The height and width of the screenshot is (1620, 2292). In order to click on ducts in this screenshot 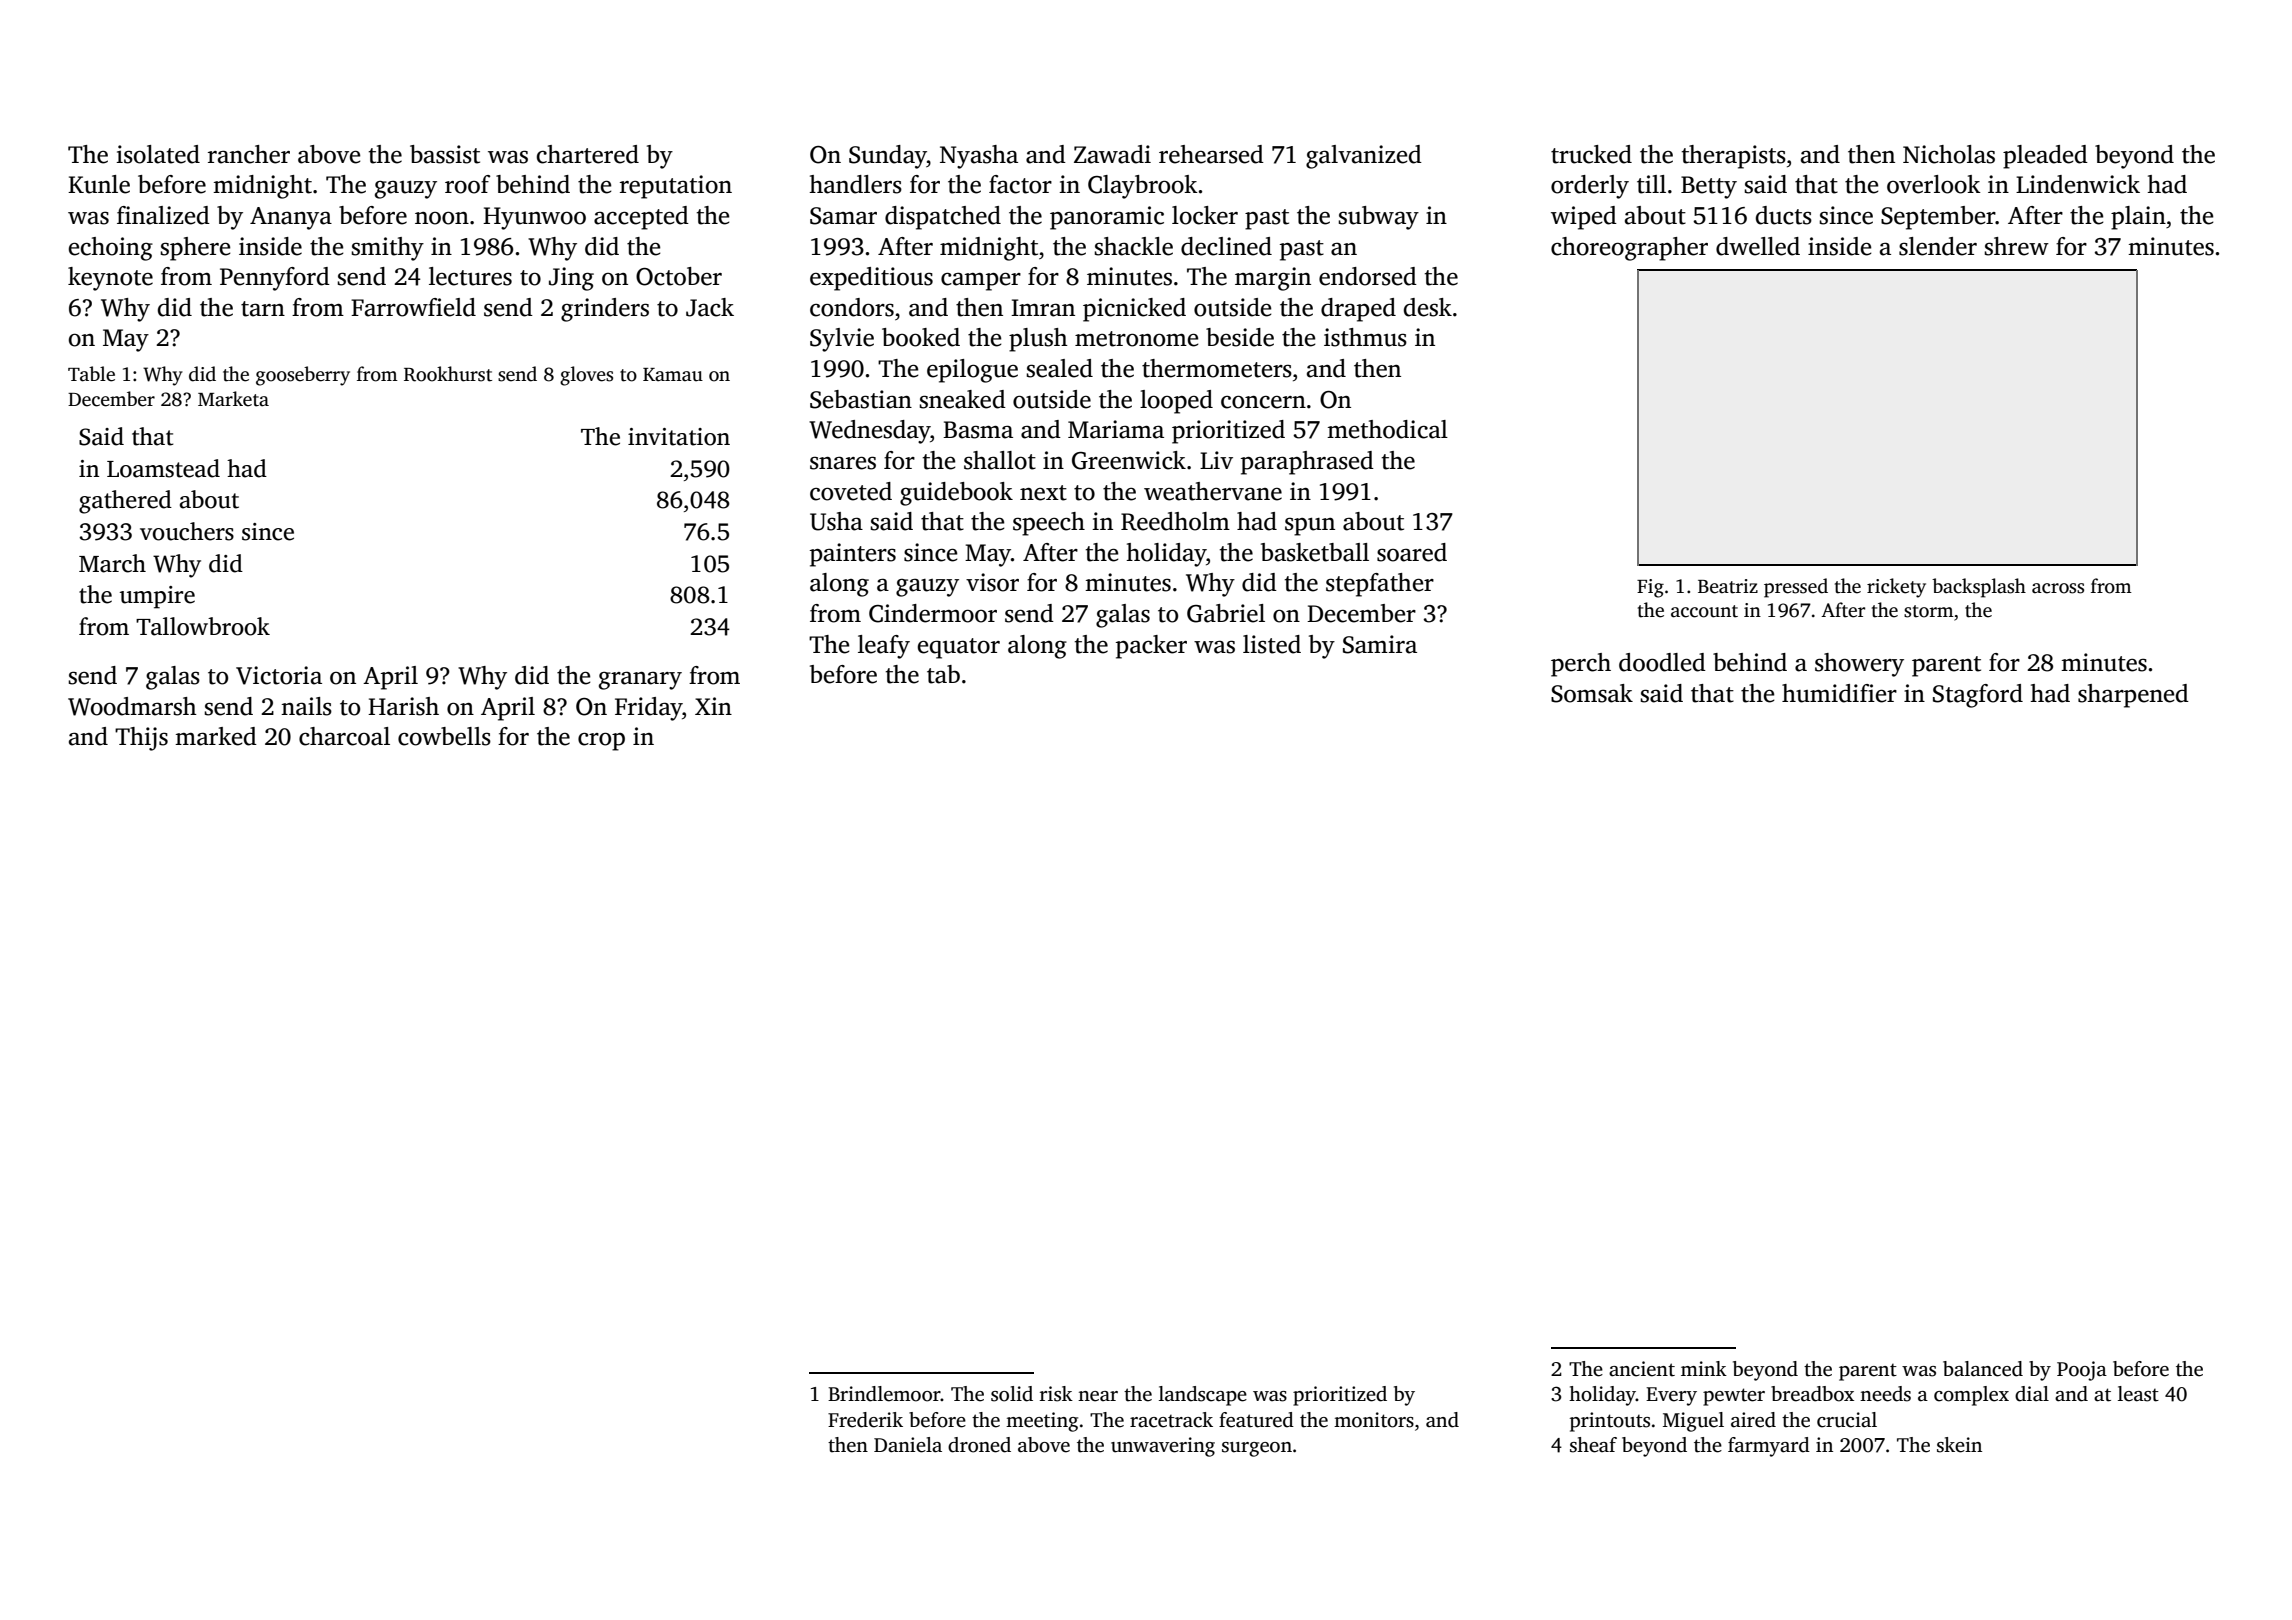, I will do `click(1784, 215)`.
